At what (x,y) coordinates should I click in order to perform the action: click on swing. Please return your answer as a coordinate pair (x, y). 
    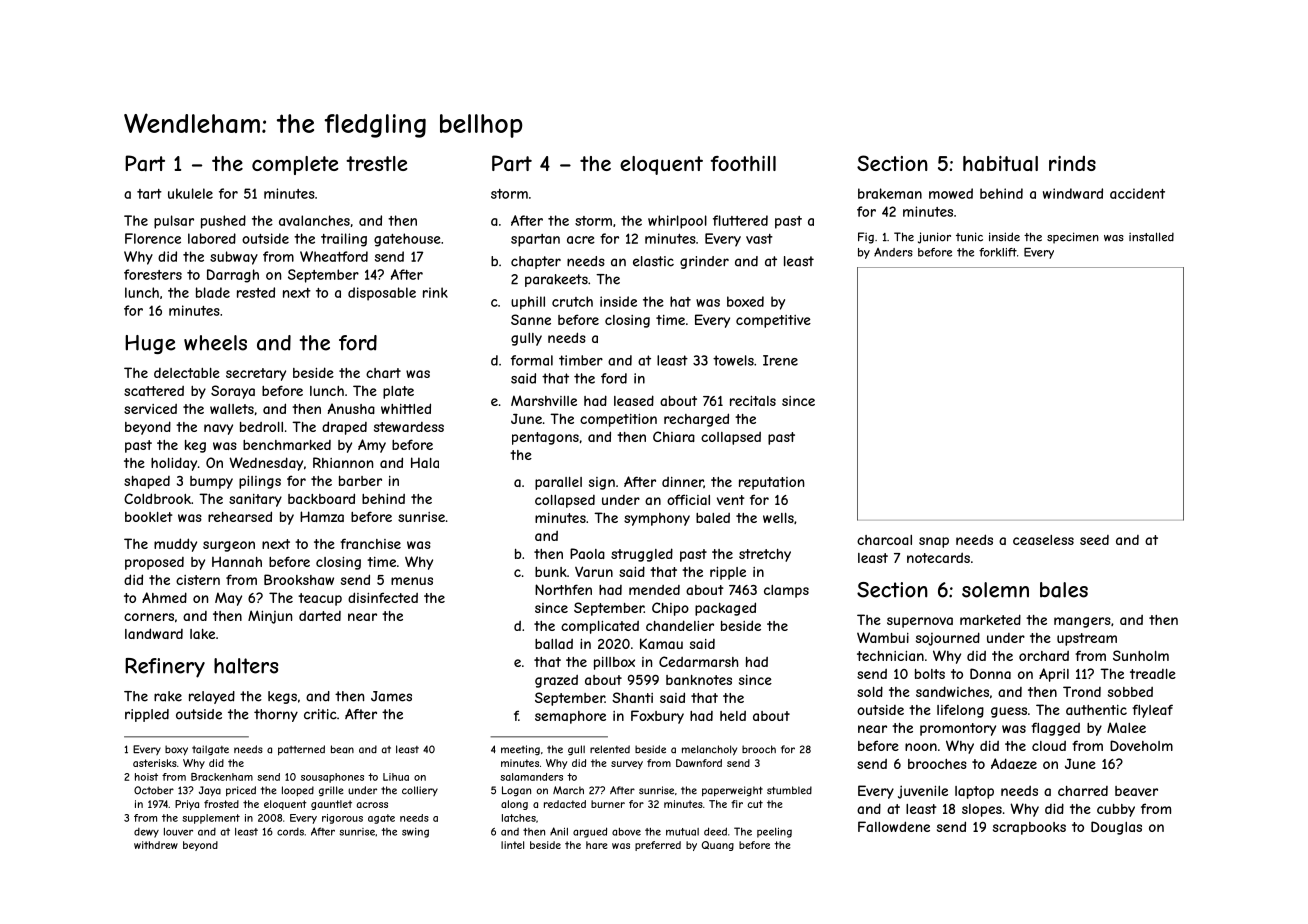
    Looking at the image, I should click on (415, 833).
